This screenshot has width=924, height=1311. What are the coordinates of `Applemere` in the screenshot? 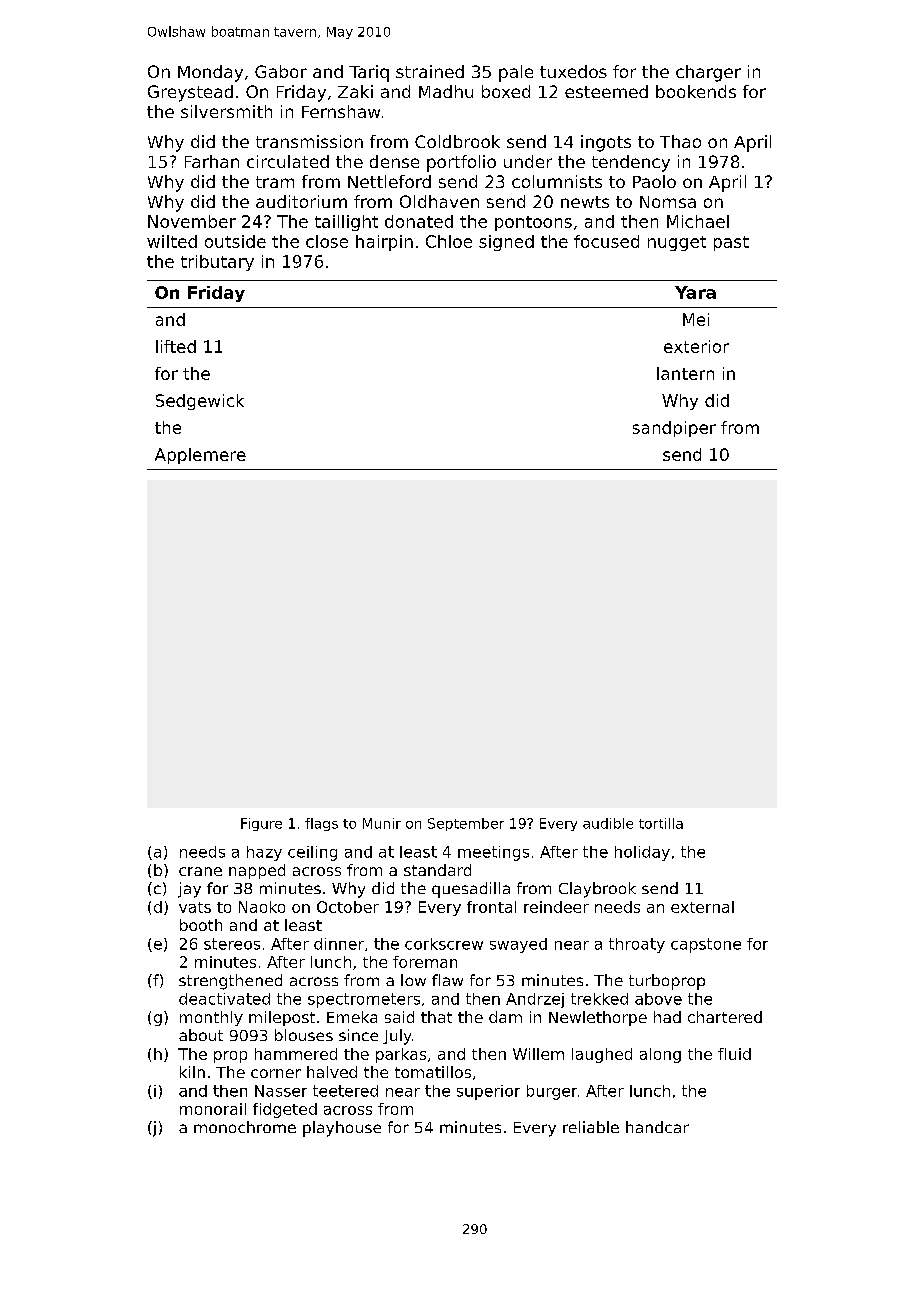 It's located at (200, 456).
